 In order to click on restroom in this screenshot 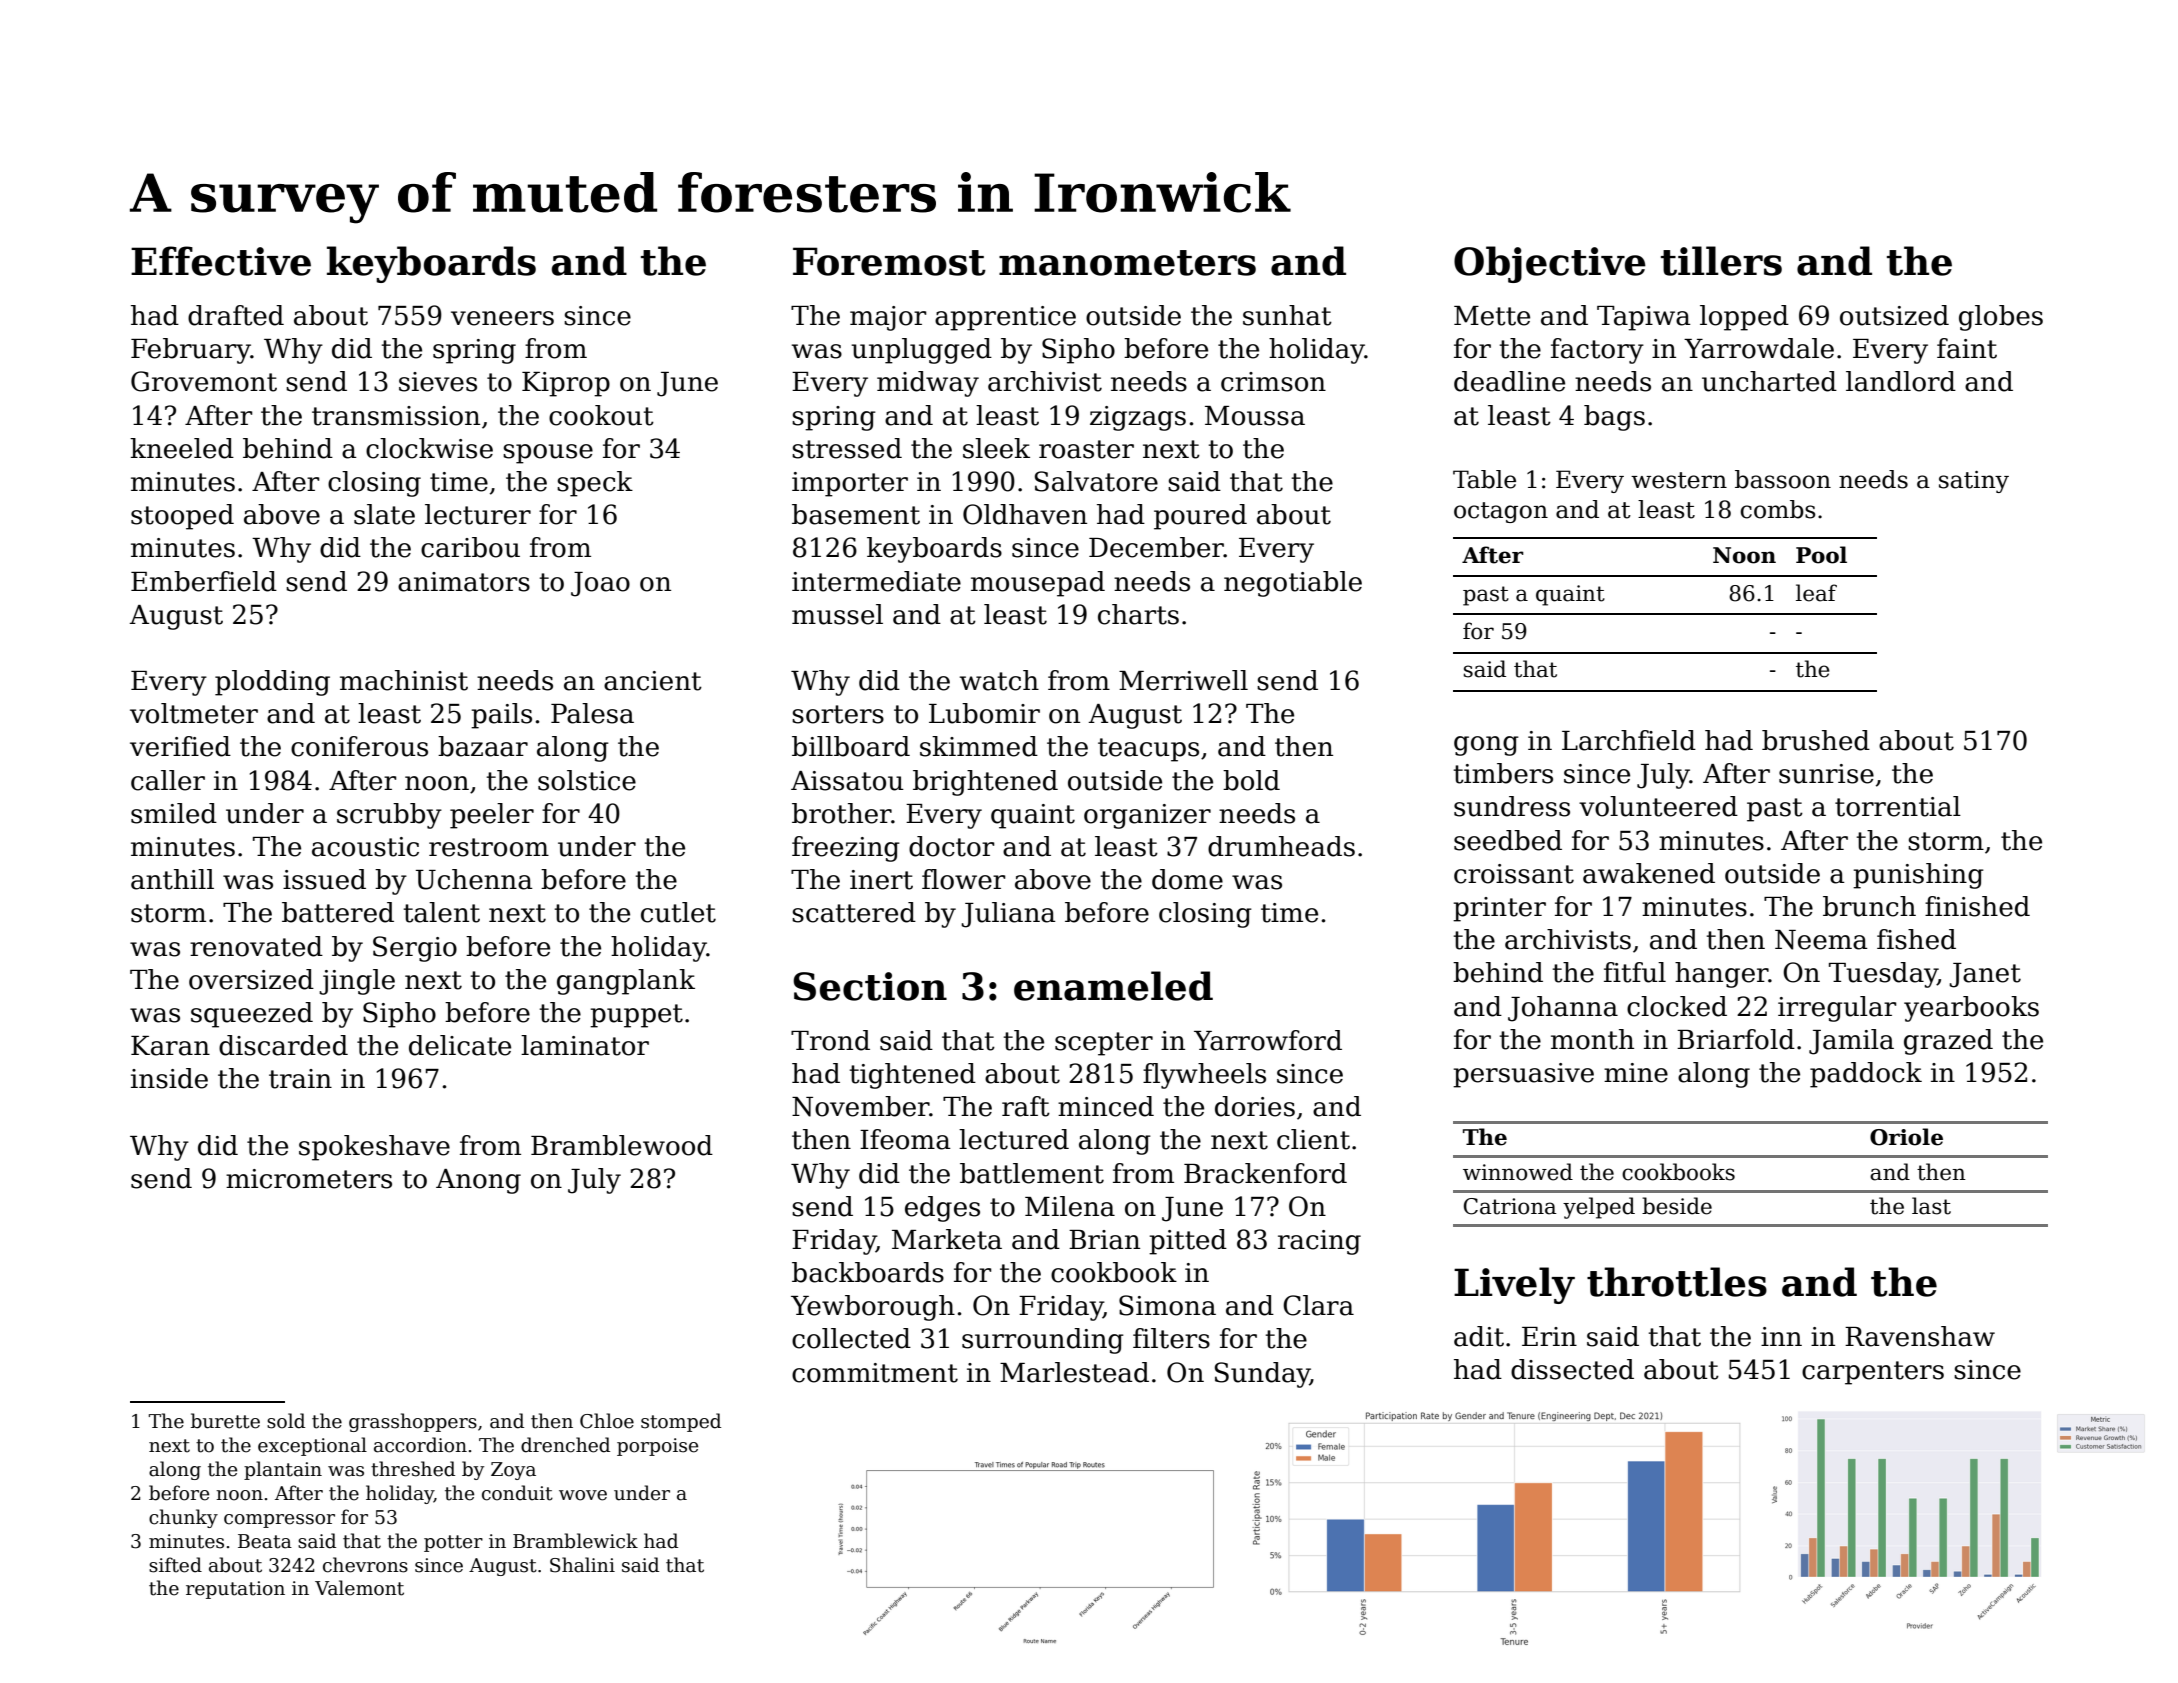, I will do `click(489, 847)`.
